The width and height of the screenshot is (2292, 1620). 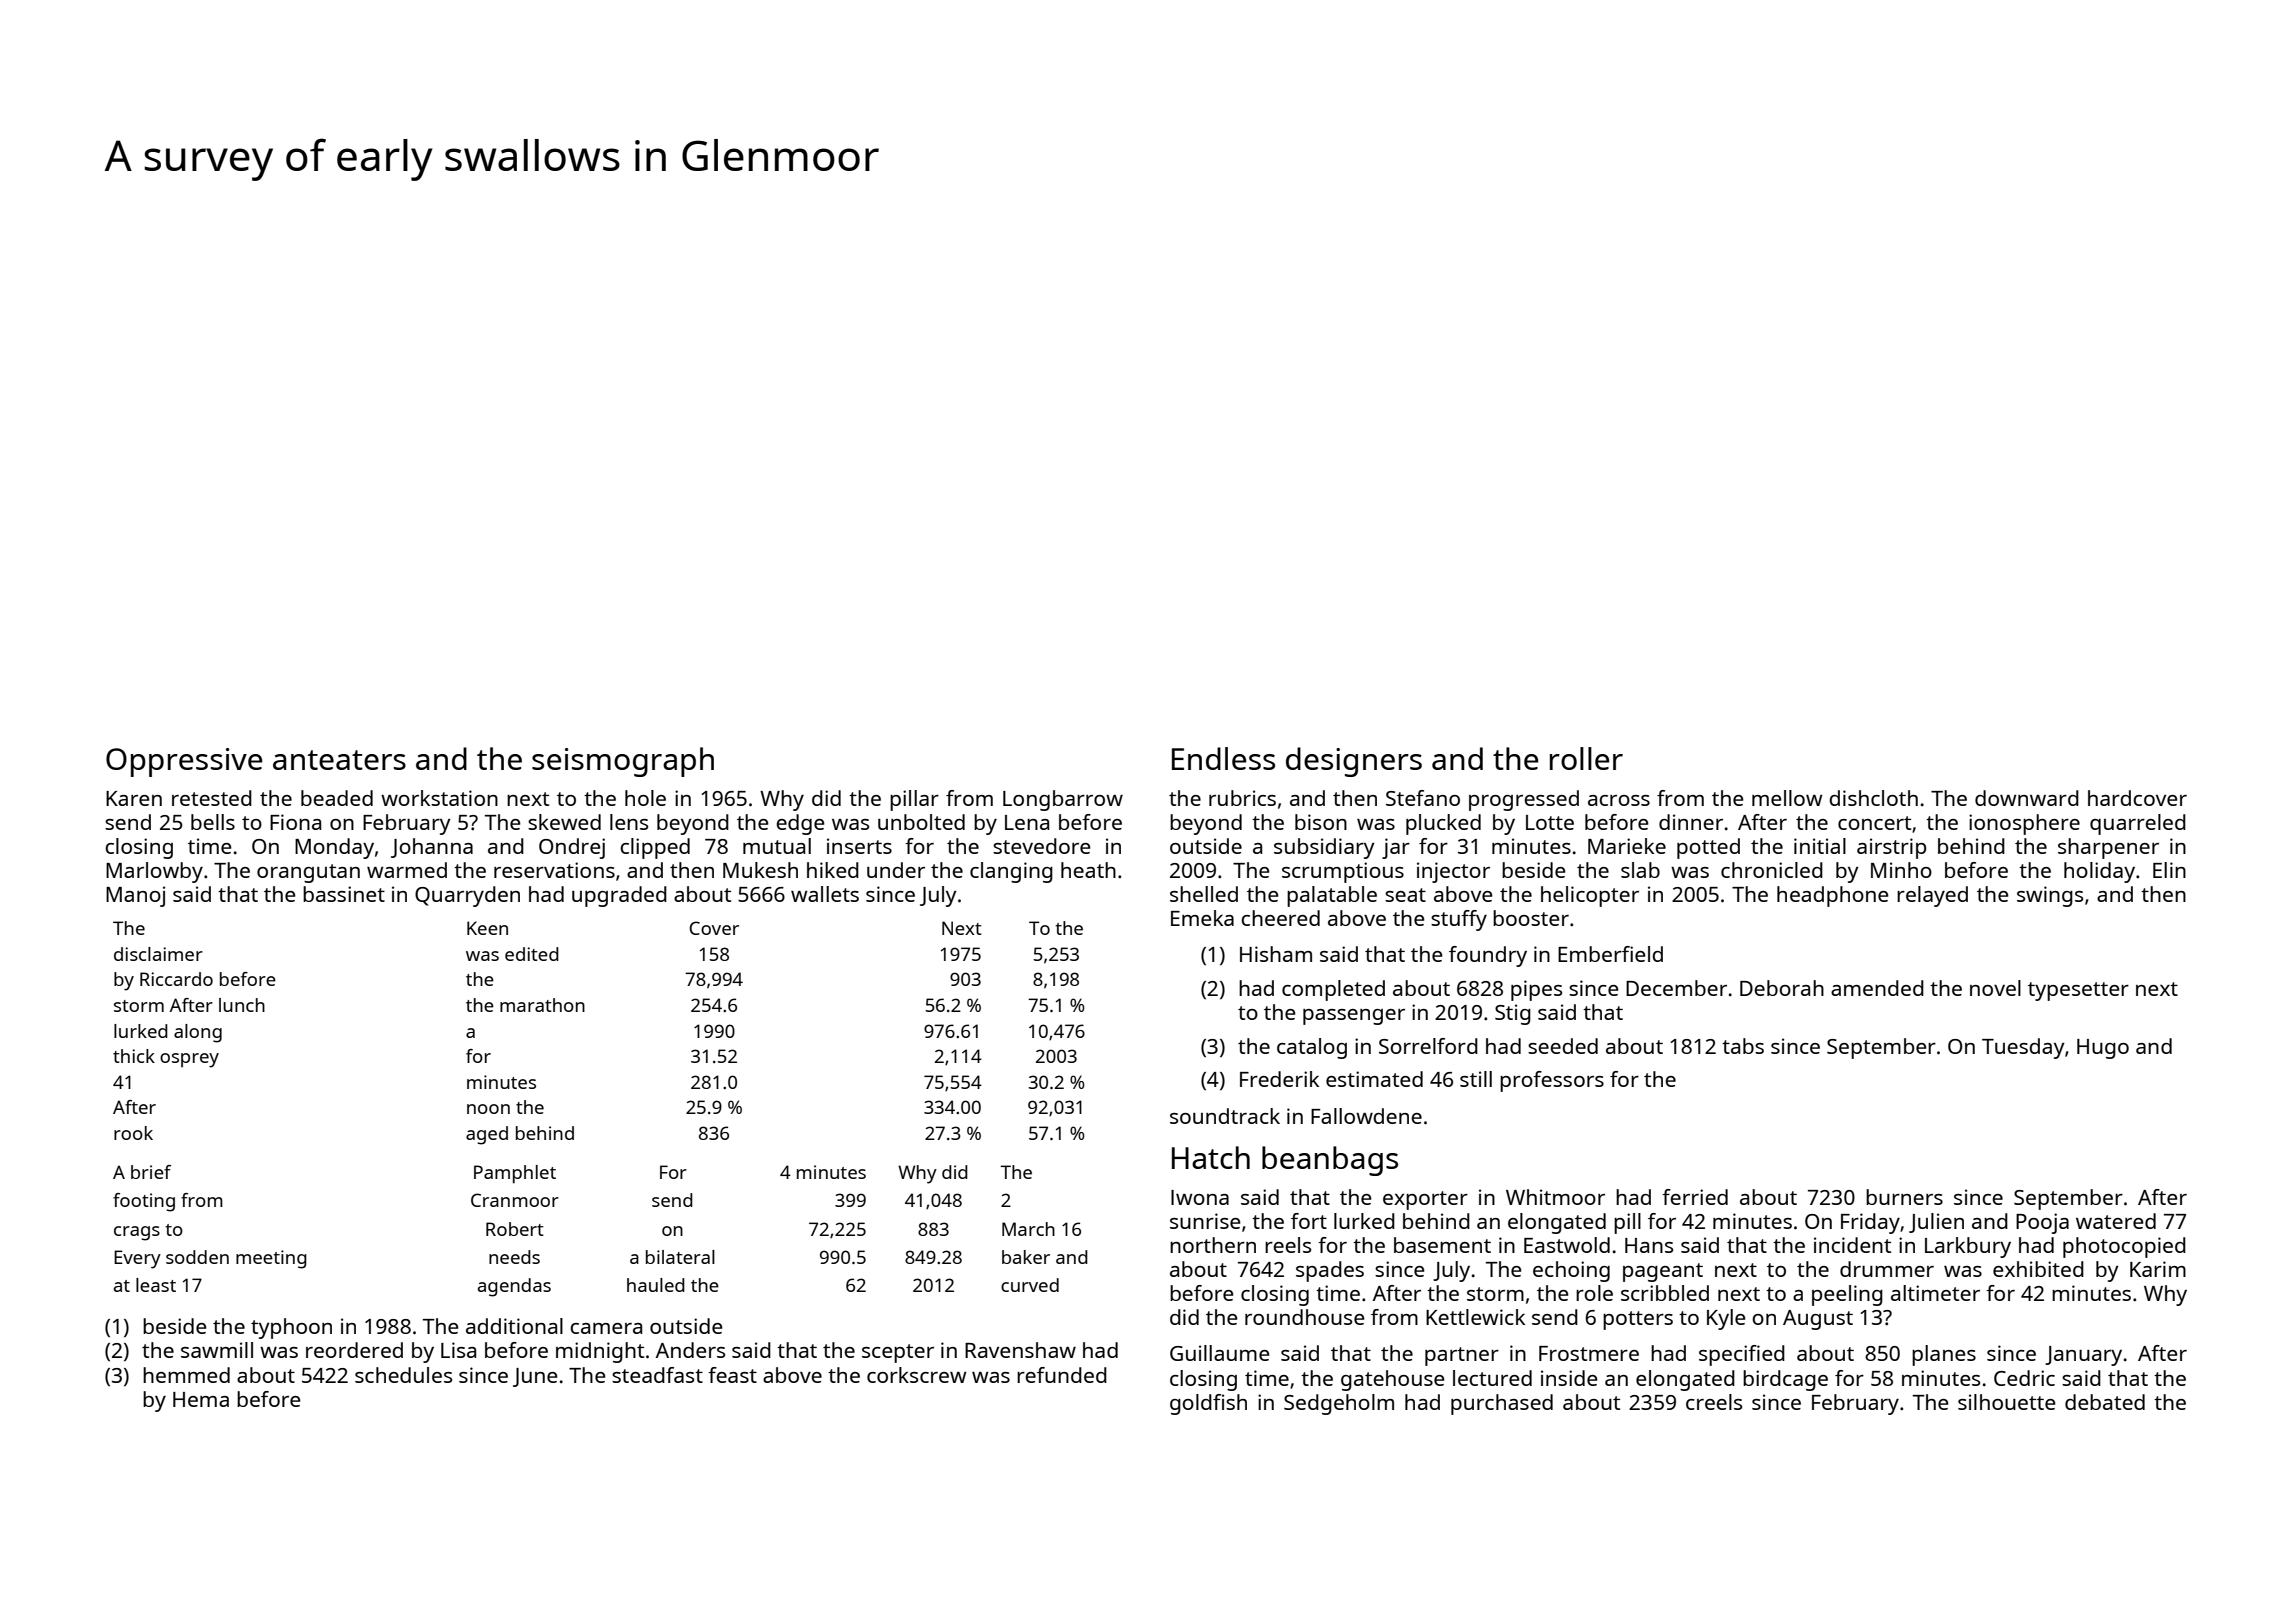 I want to click on roller, so click(x=1586, y=758).
